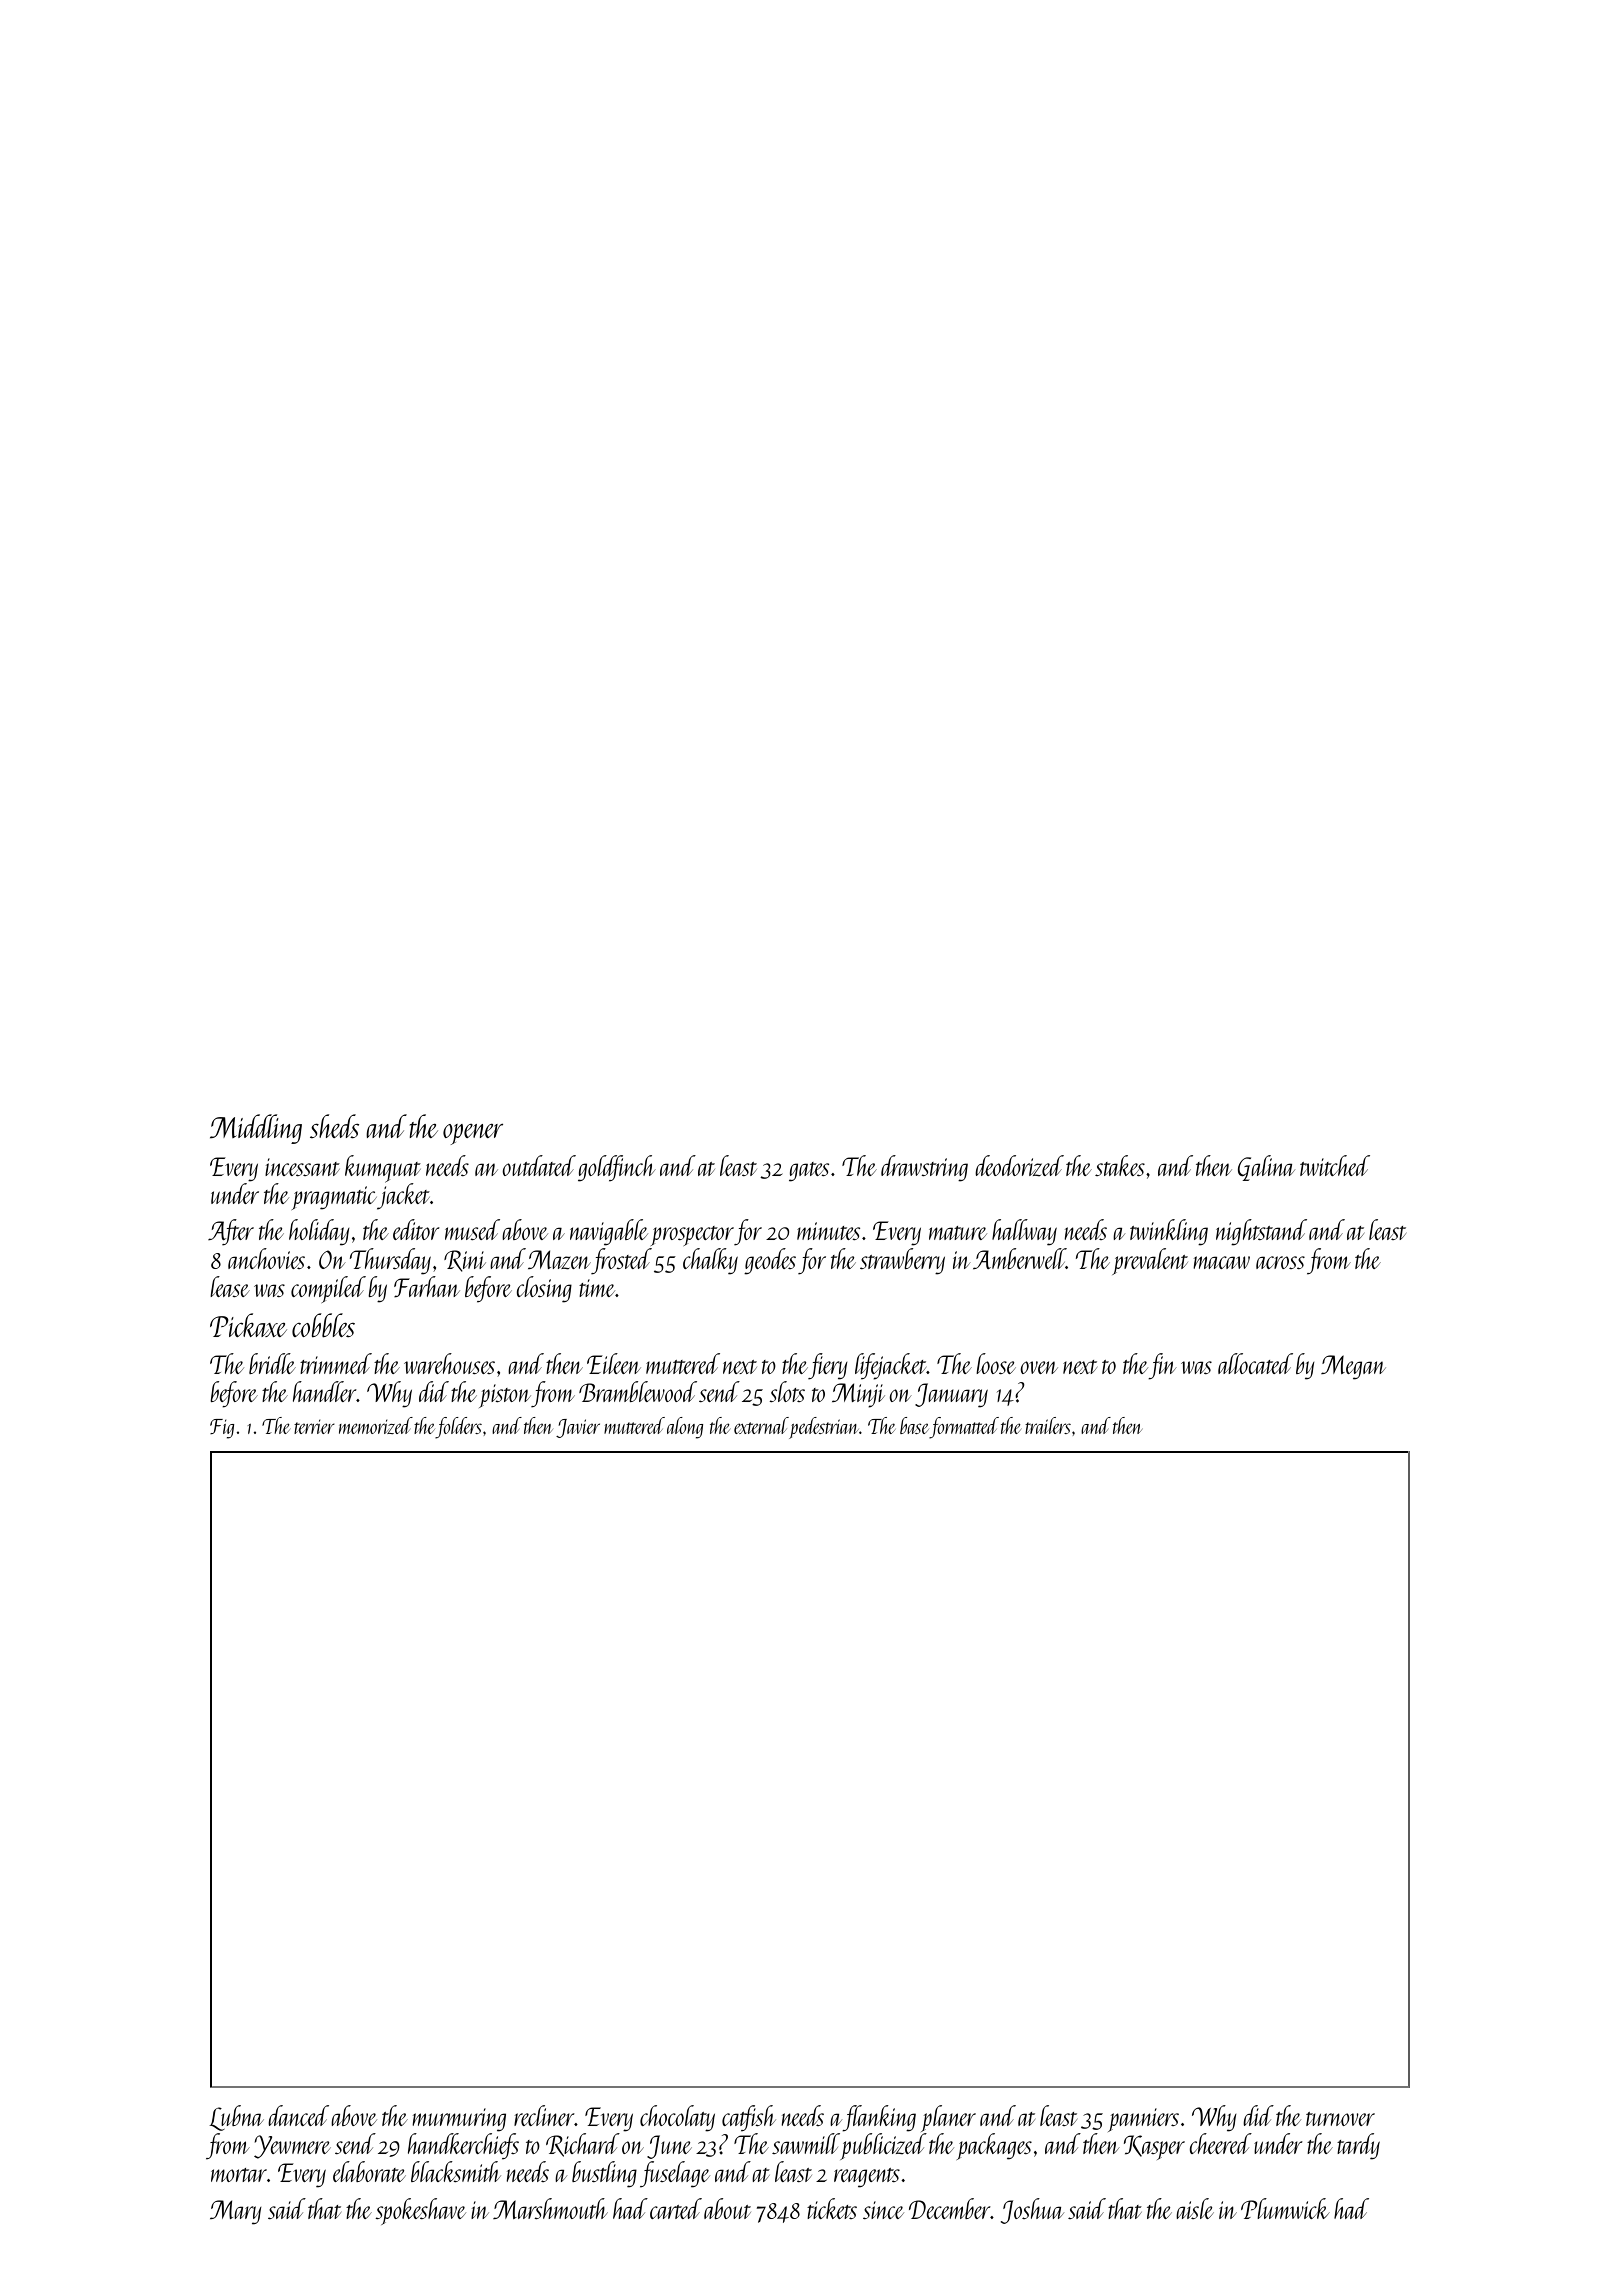  Describe the element at coordinates (902, 1261) in the page. I see `strawberry` at that location.
